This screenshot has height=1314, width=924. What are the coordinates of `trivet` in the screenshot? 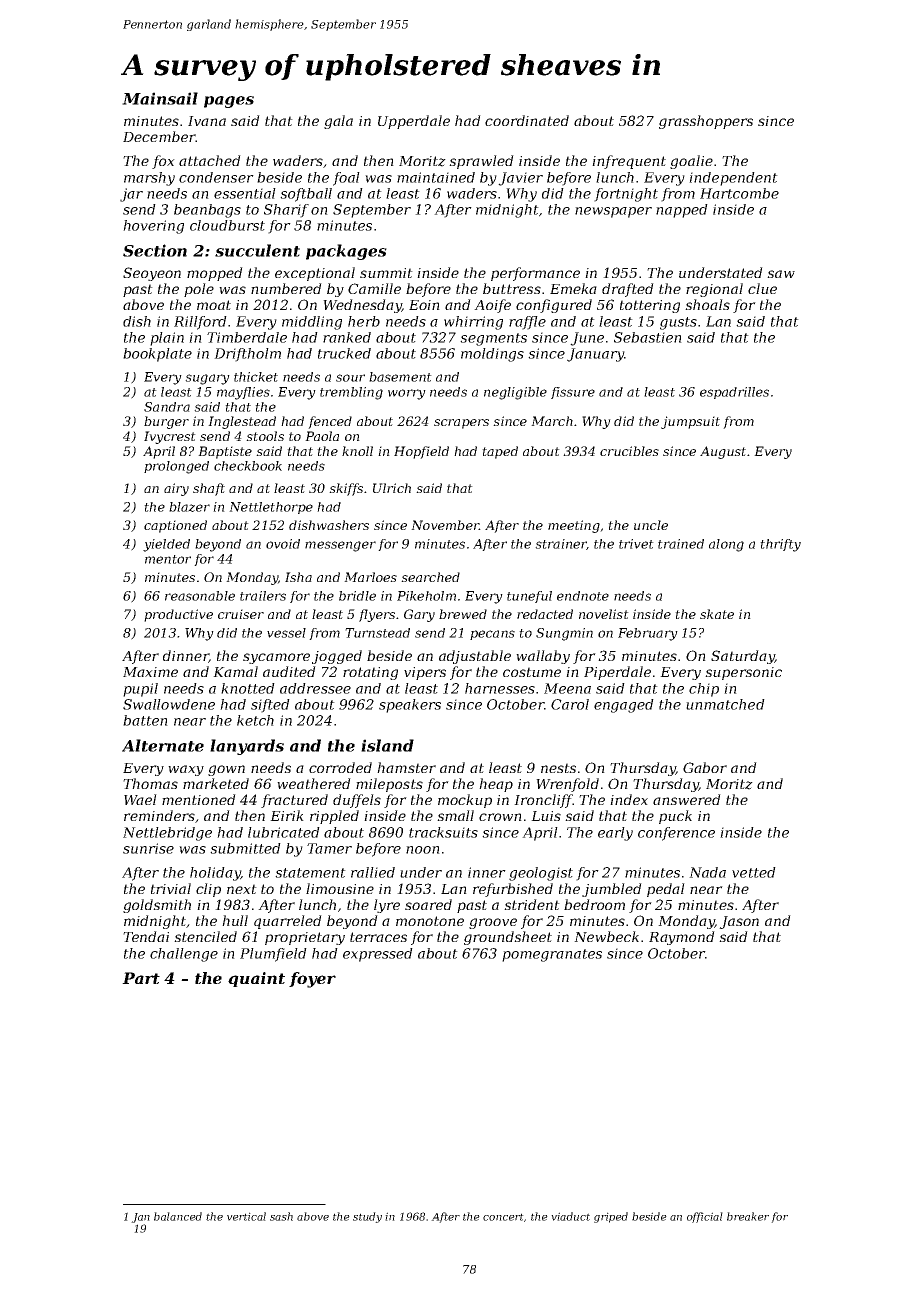 It's located at (636, 544).
